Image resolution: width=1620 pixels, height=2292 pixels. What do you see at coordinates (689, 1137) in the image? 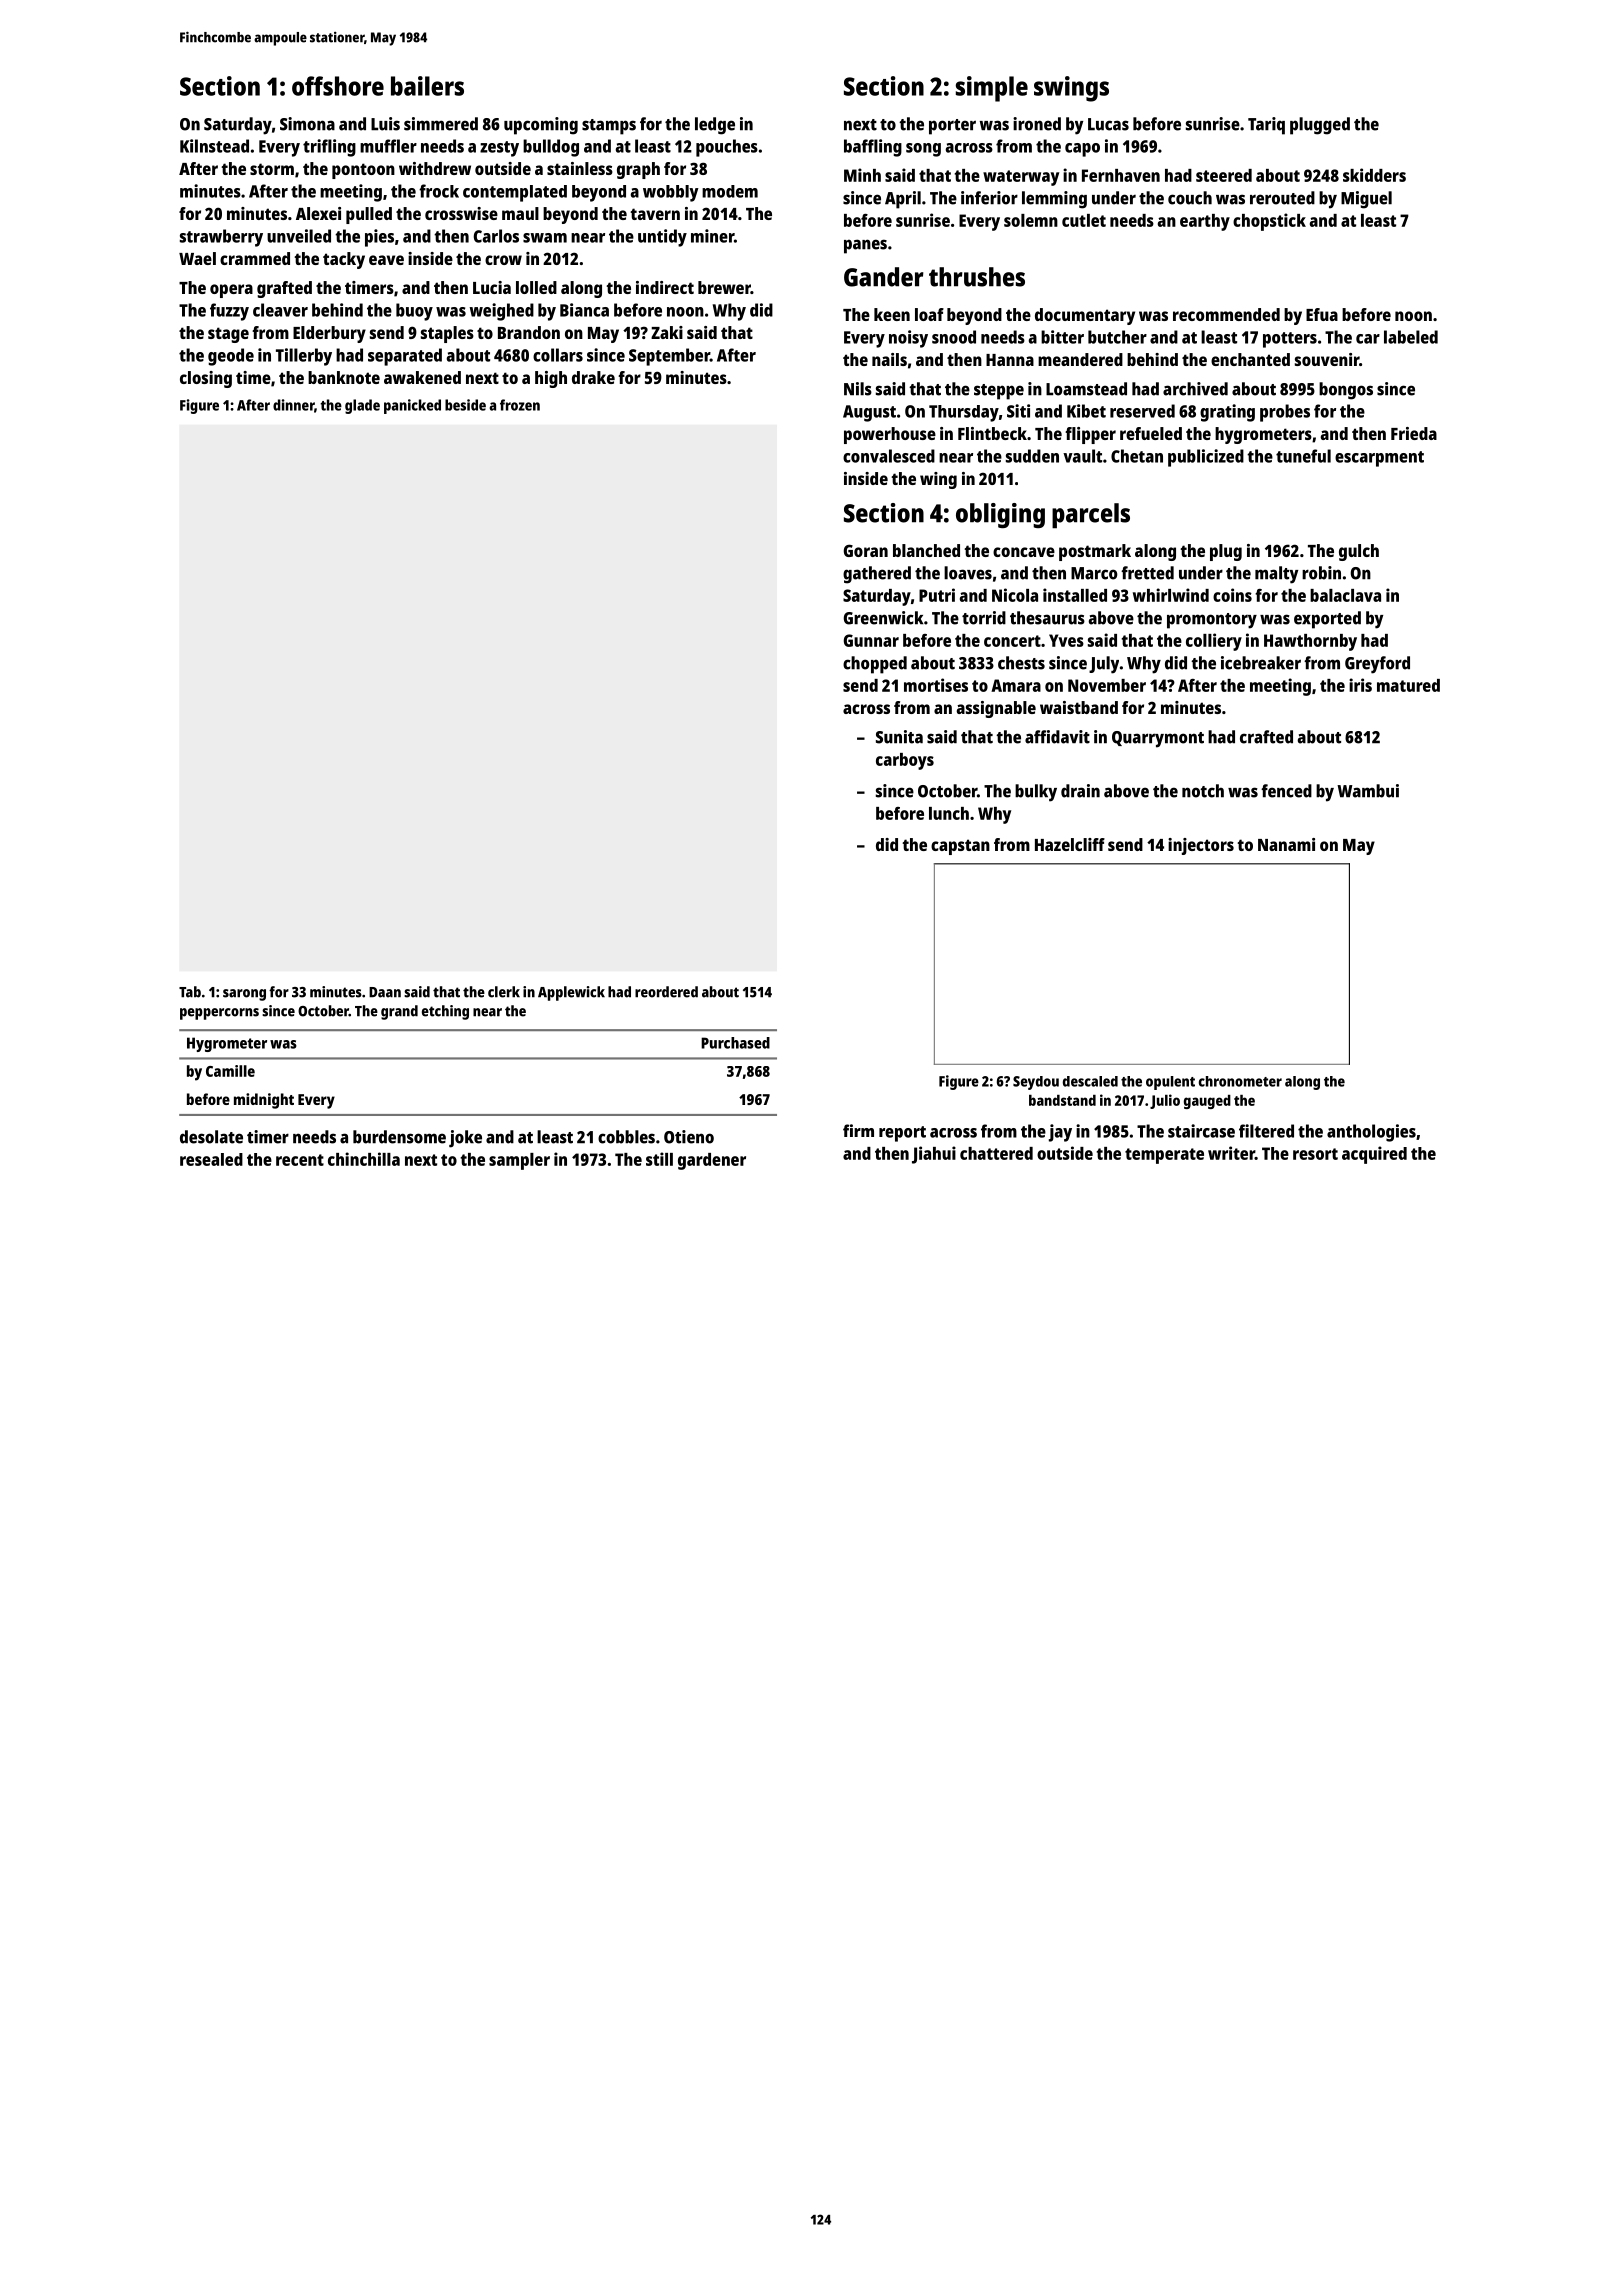
I see `Otieno` at bounding box center [689, 1137].
